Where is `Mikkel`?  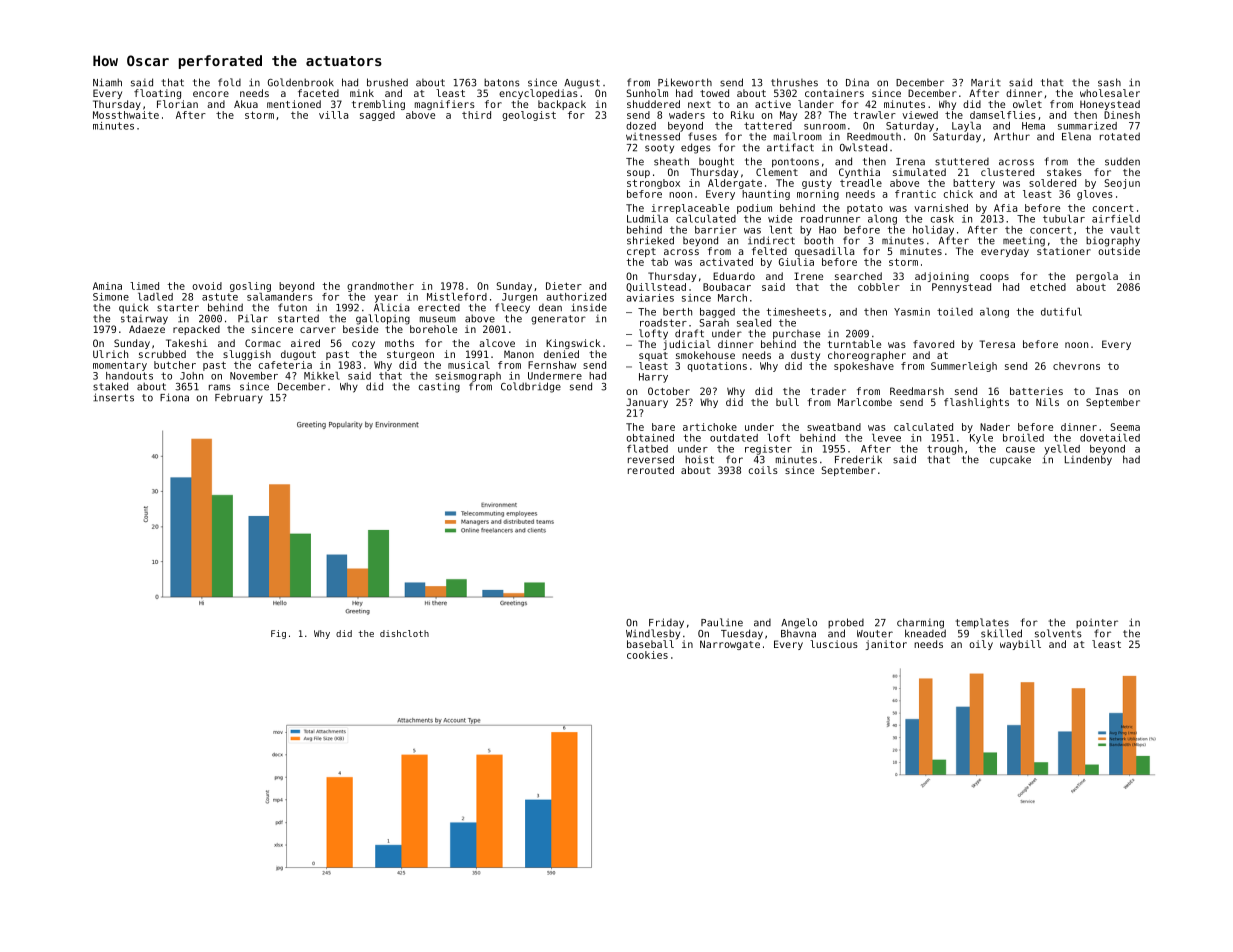 Mikkel is located at coordinates (322, 376).
